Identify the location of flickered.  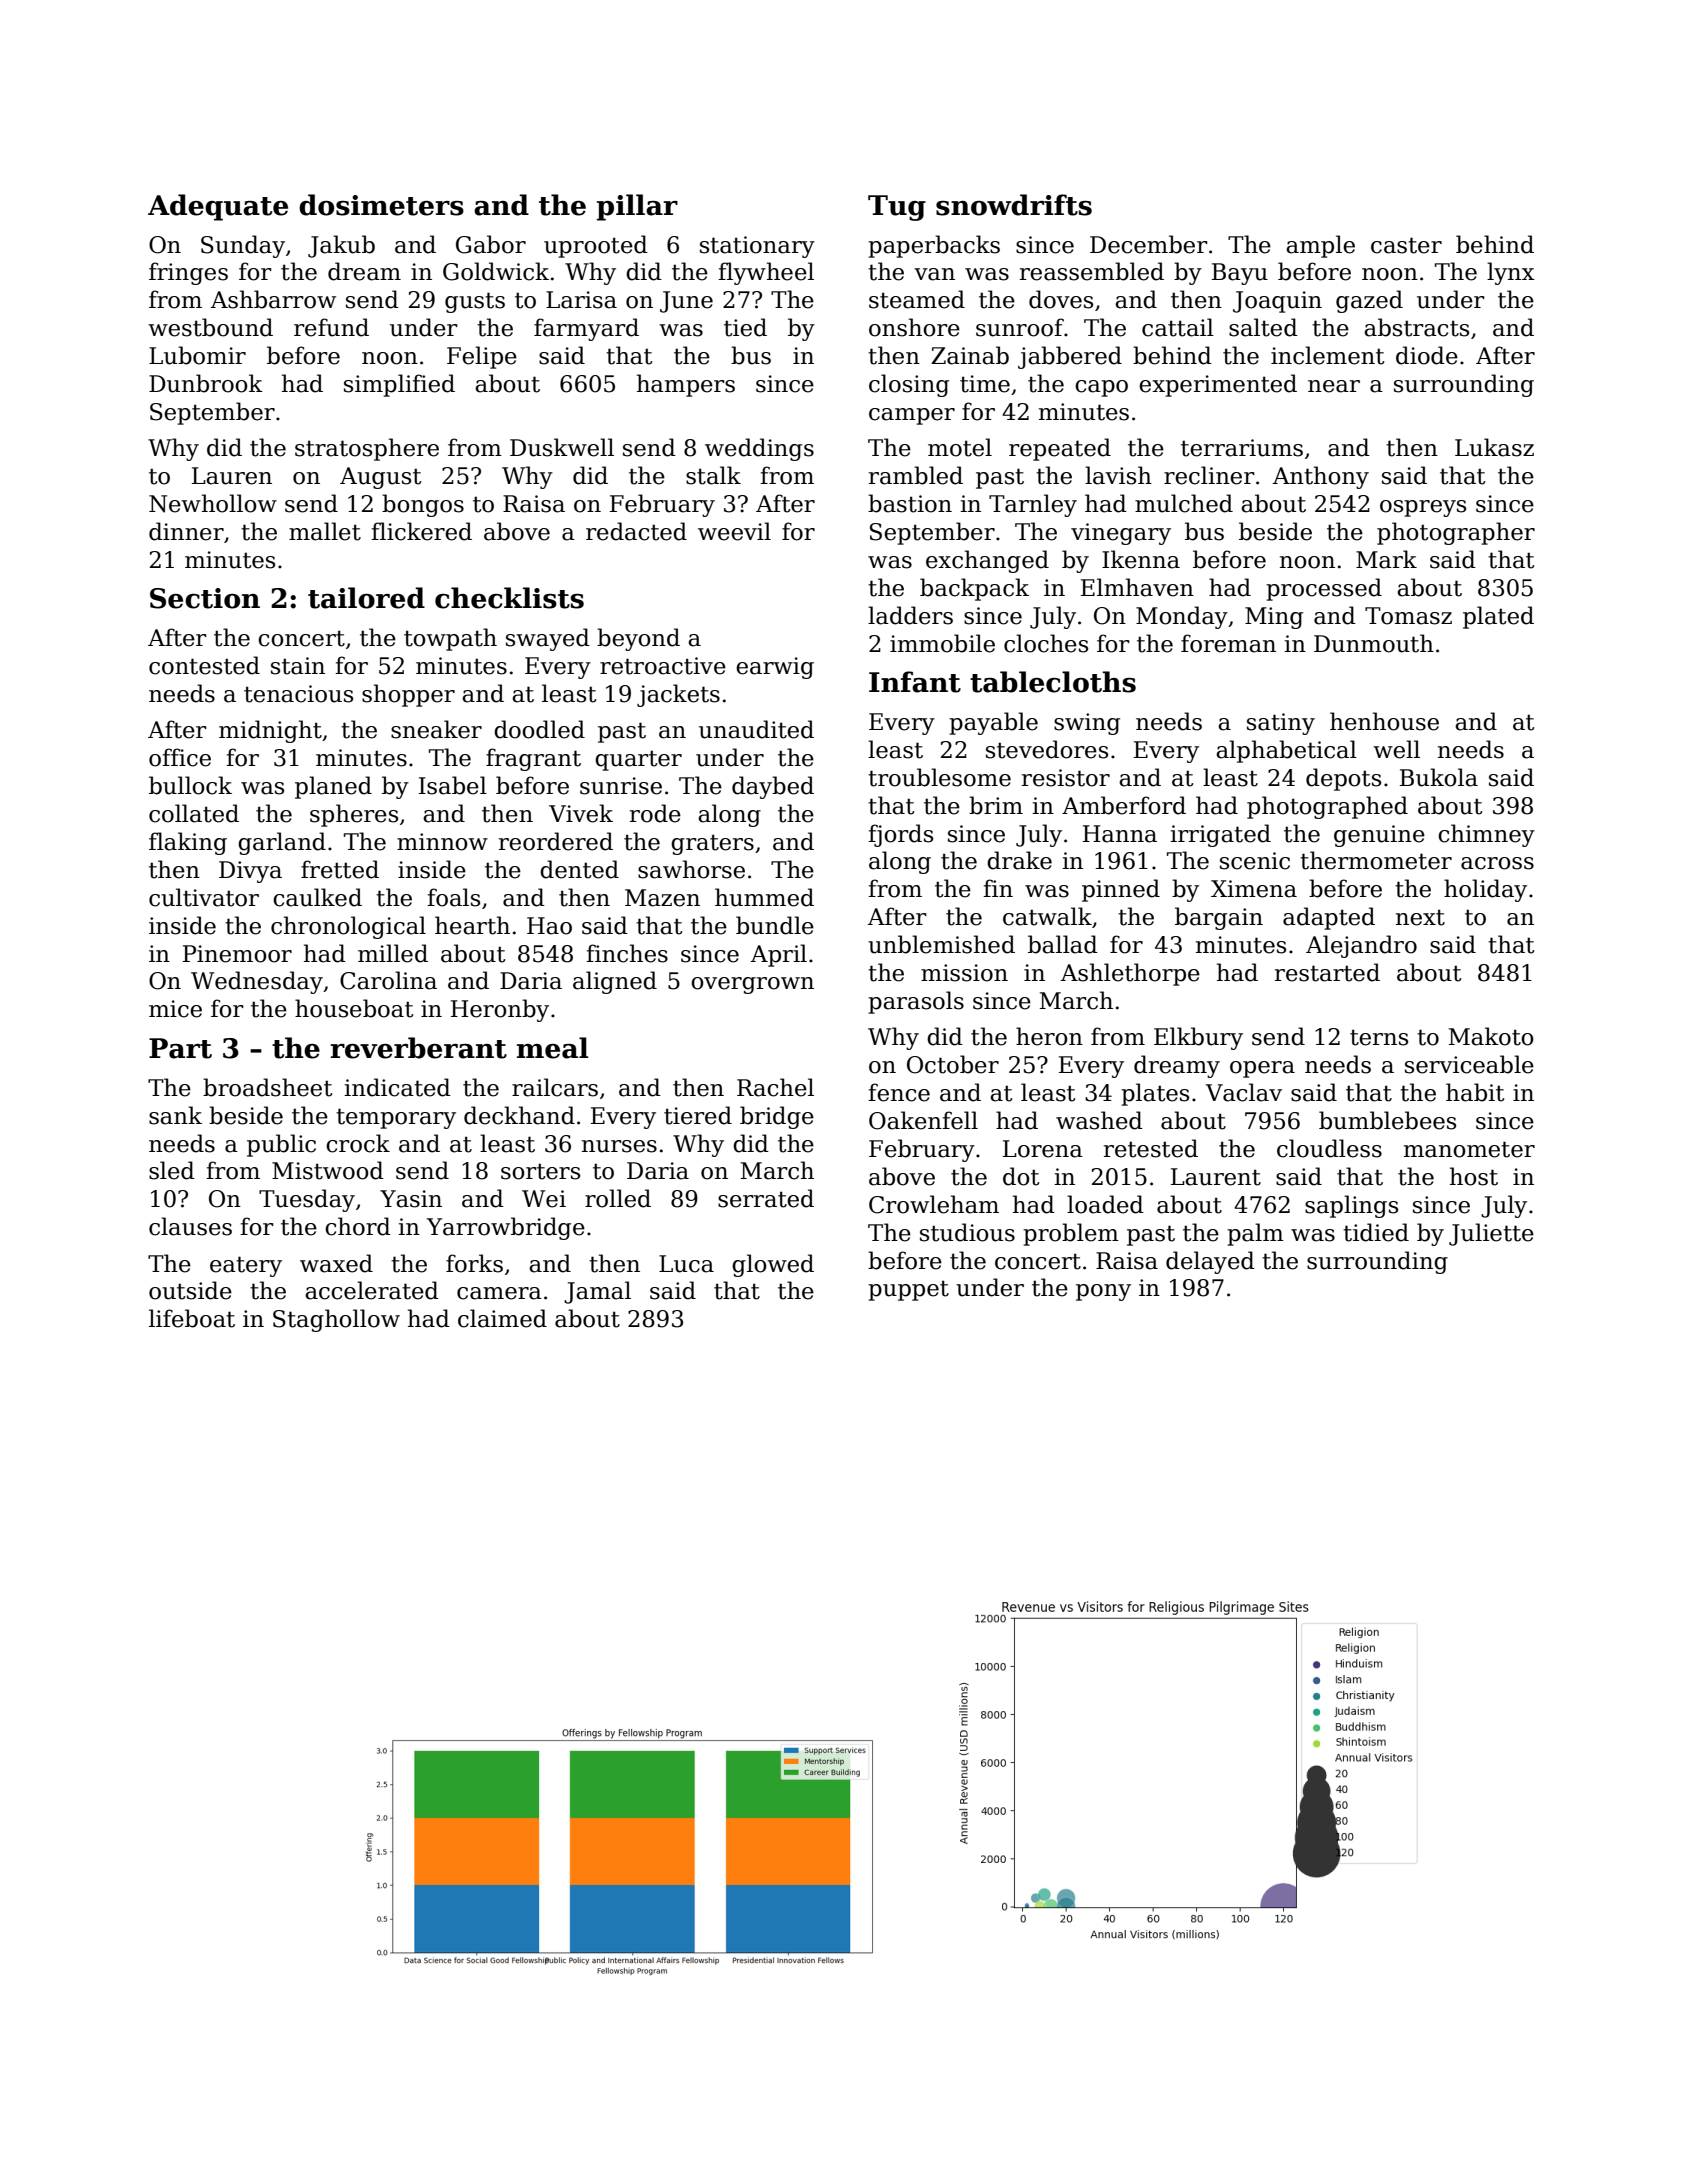
(421, 531).
